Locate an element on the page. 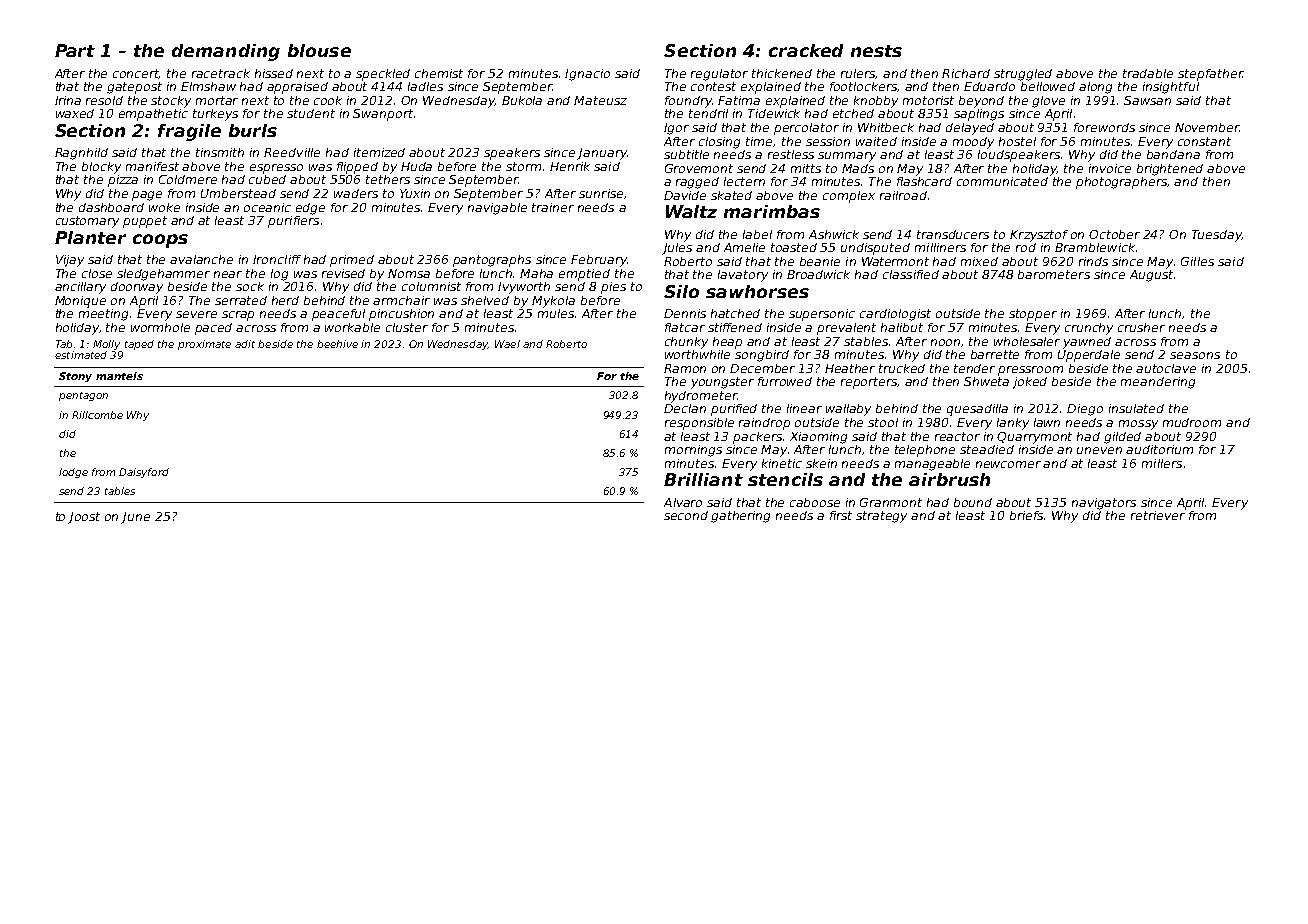 This page has width=1308, height=924. bandana is located at coordinates (1173, 154).
